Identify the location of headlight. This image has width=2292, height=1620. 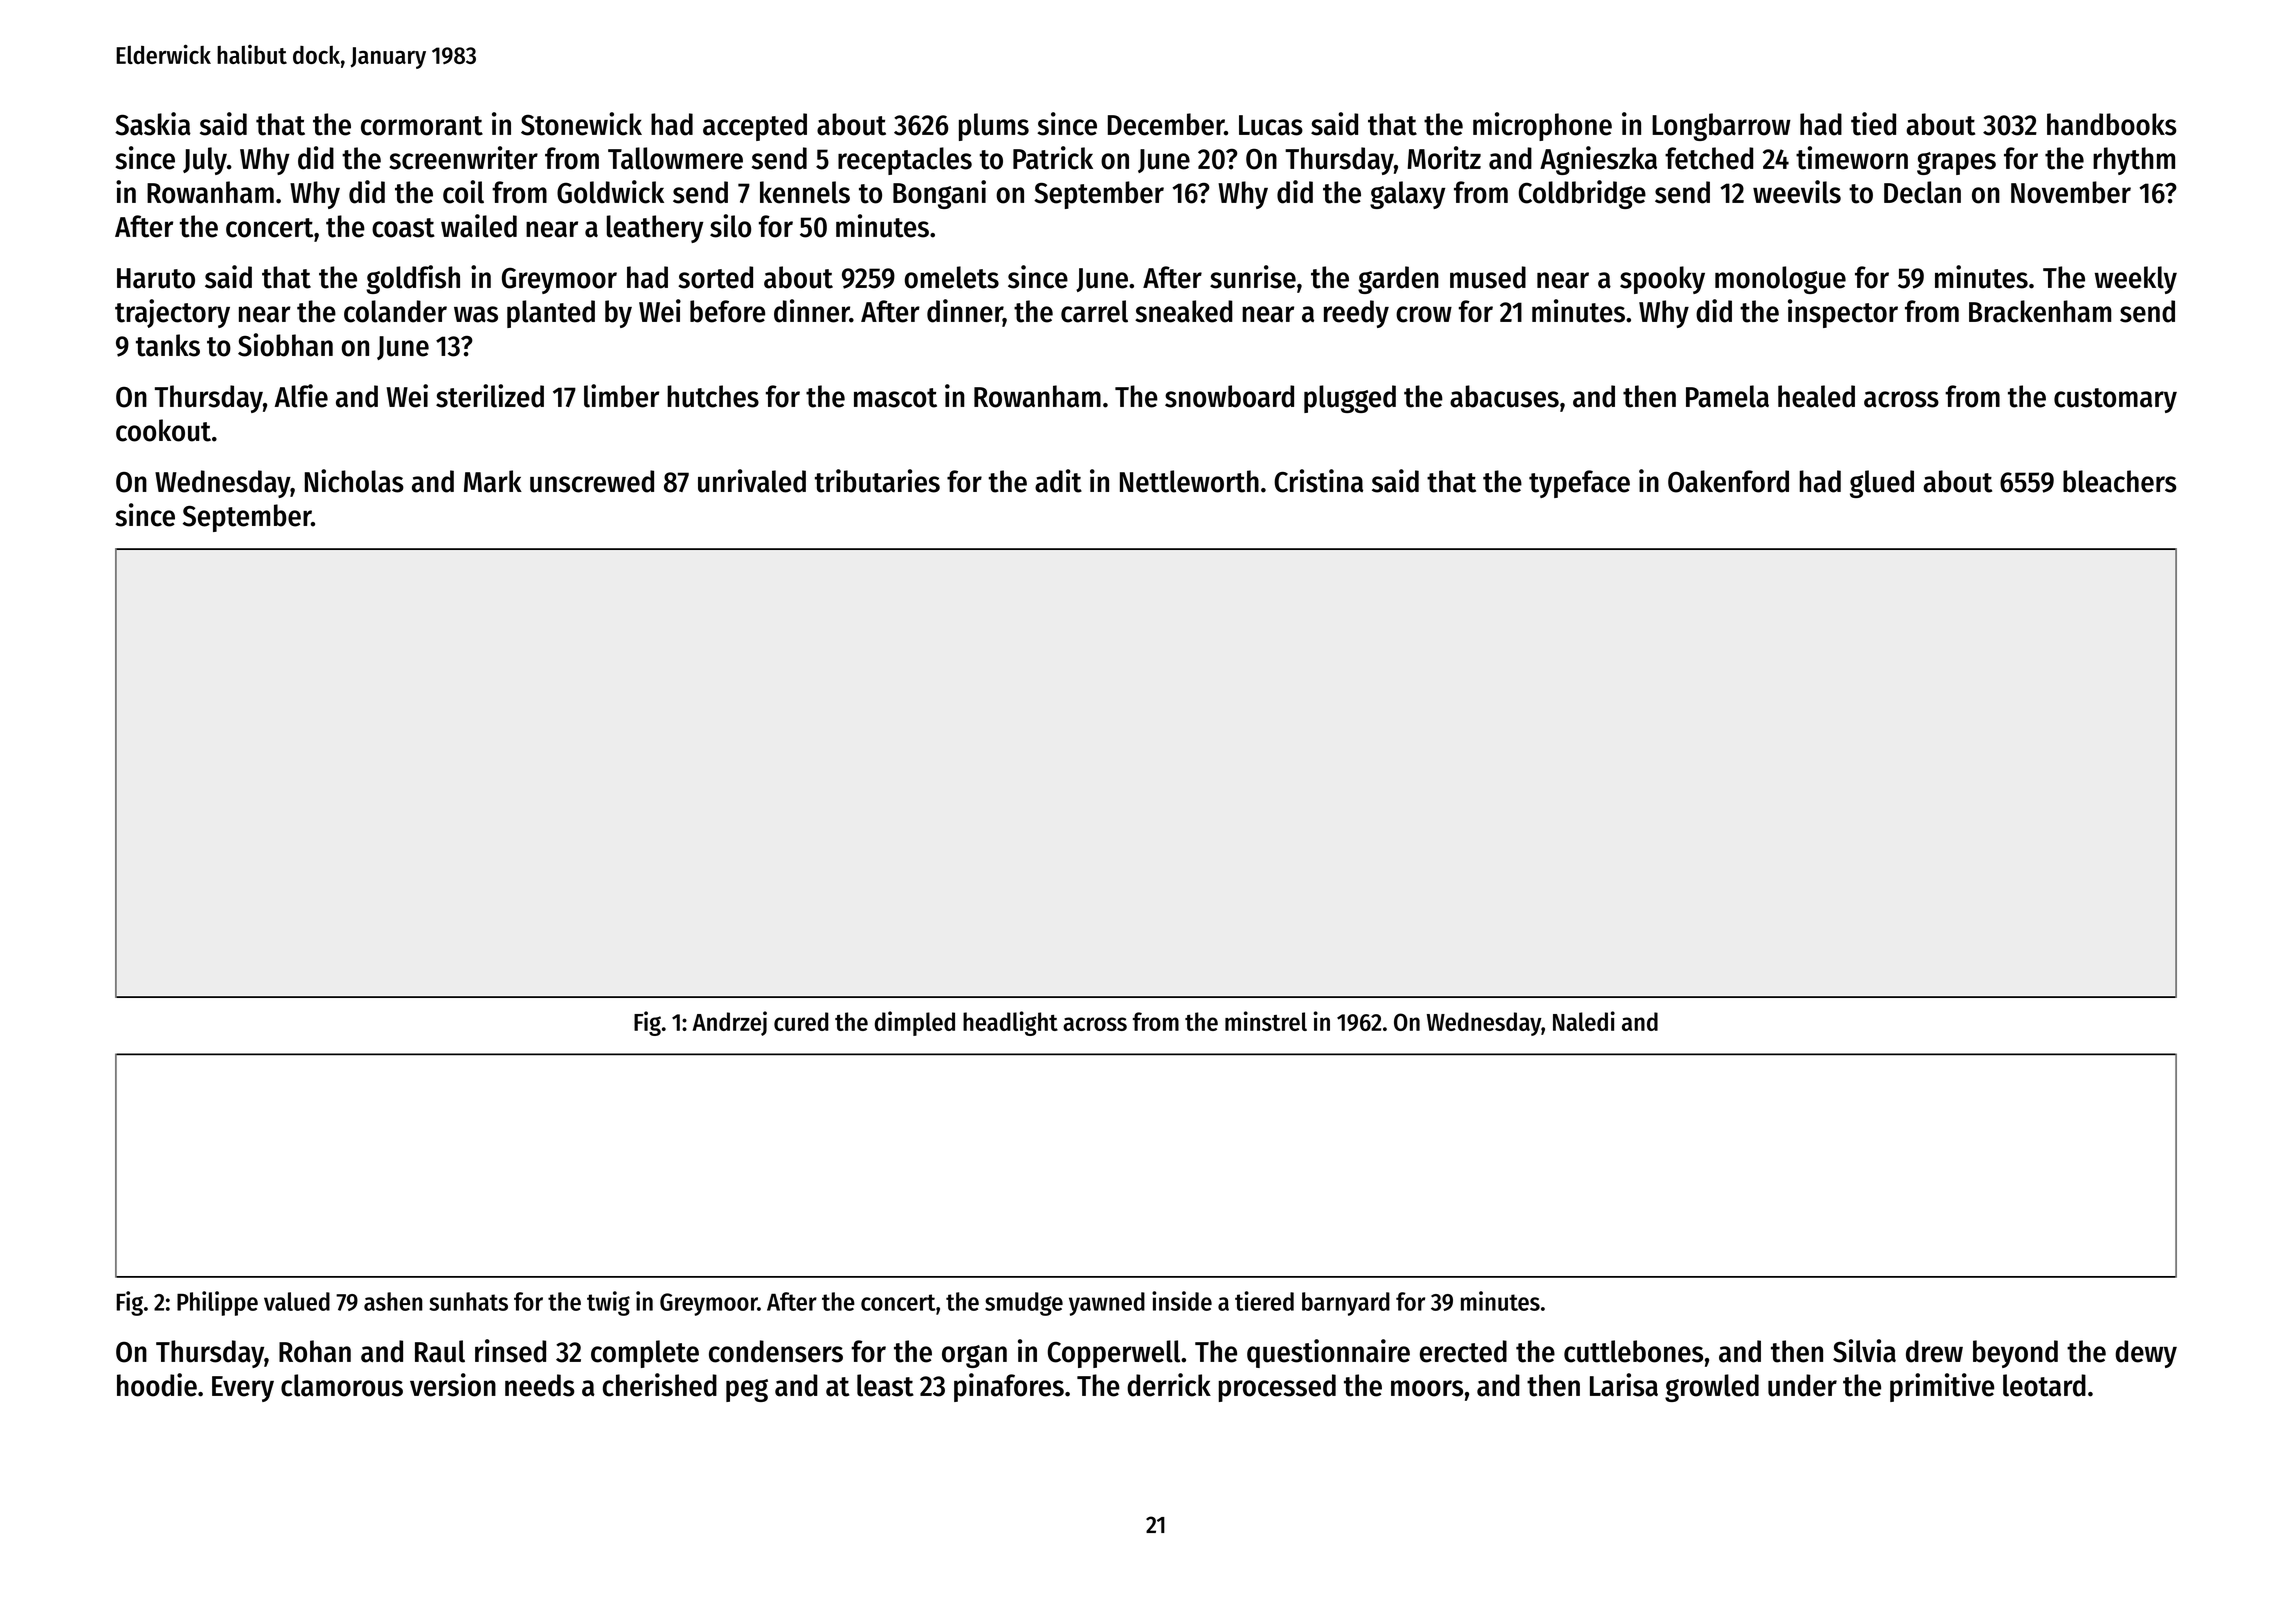
(1010, 1023).
